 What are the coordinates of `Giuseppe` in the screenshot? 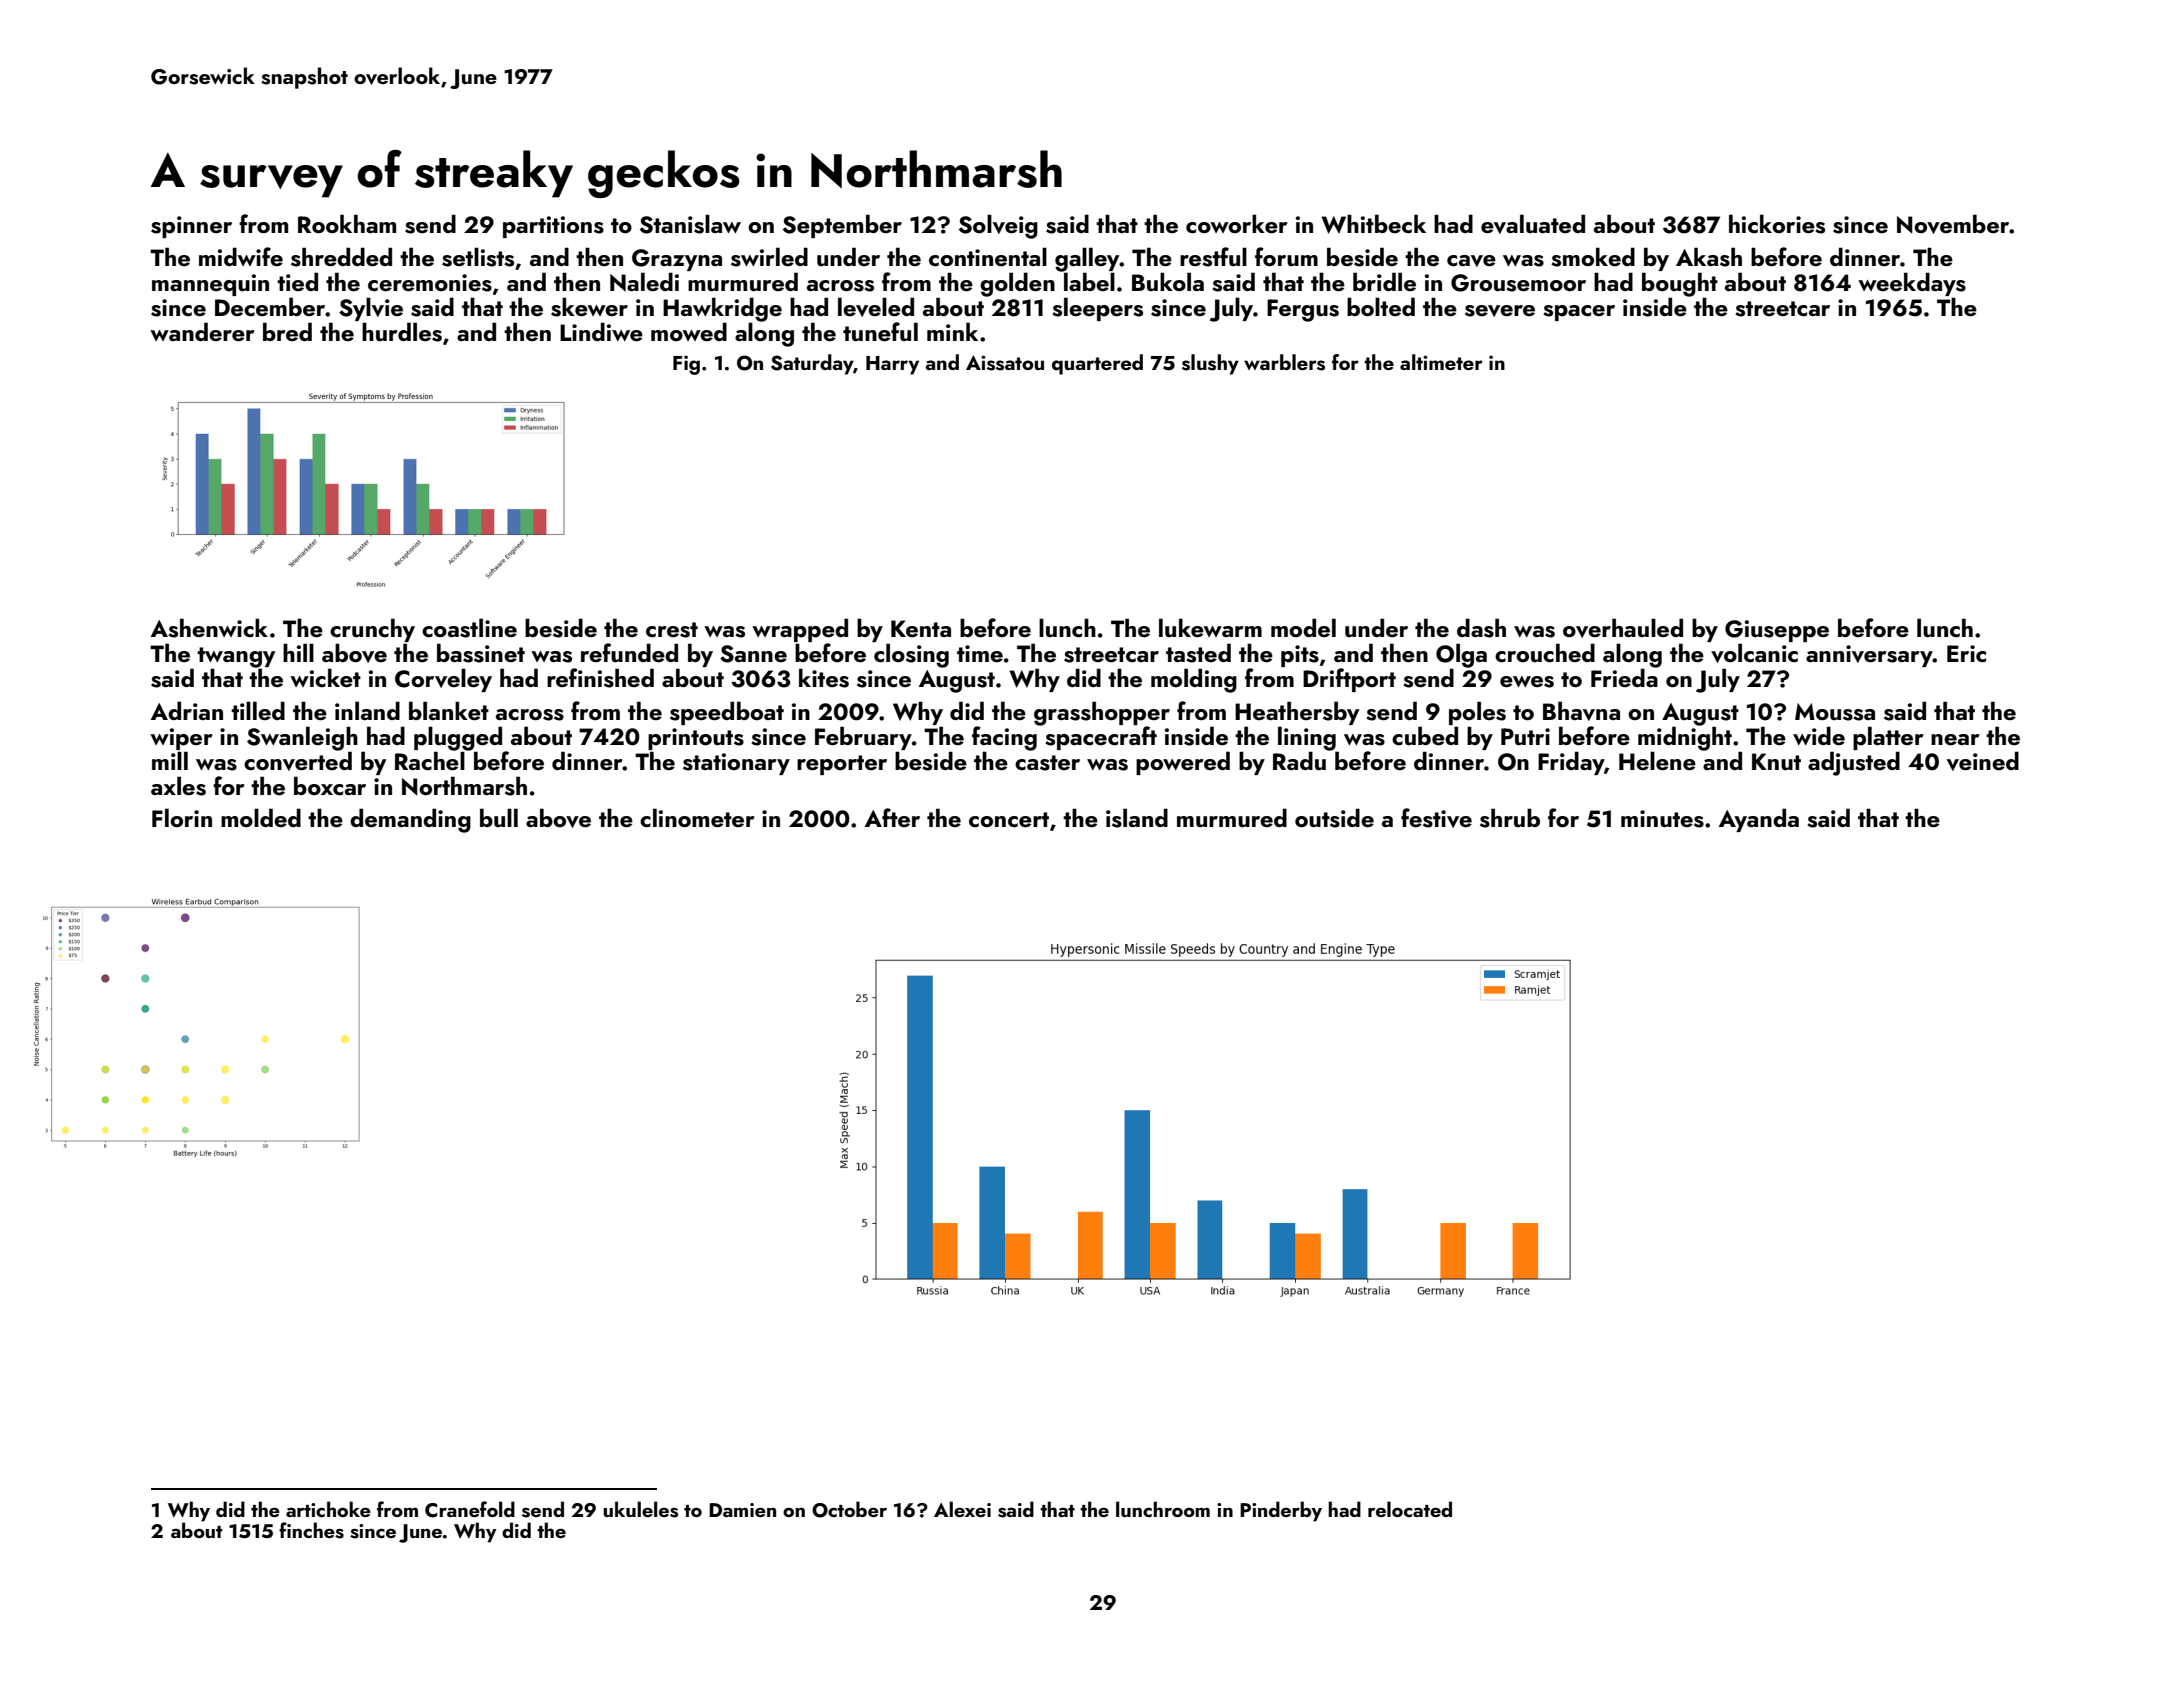 It's located at (1777, 631).
